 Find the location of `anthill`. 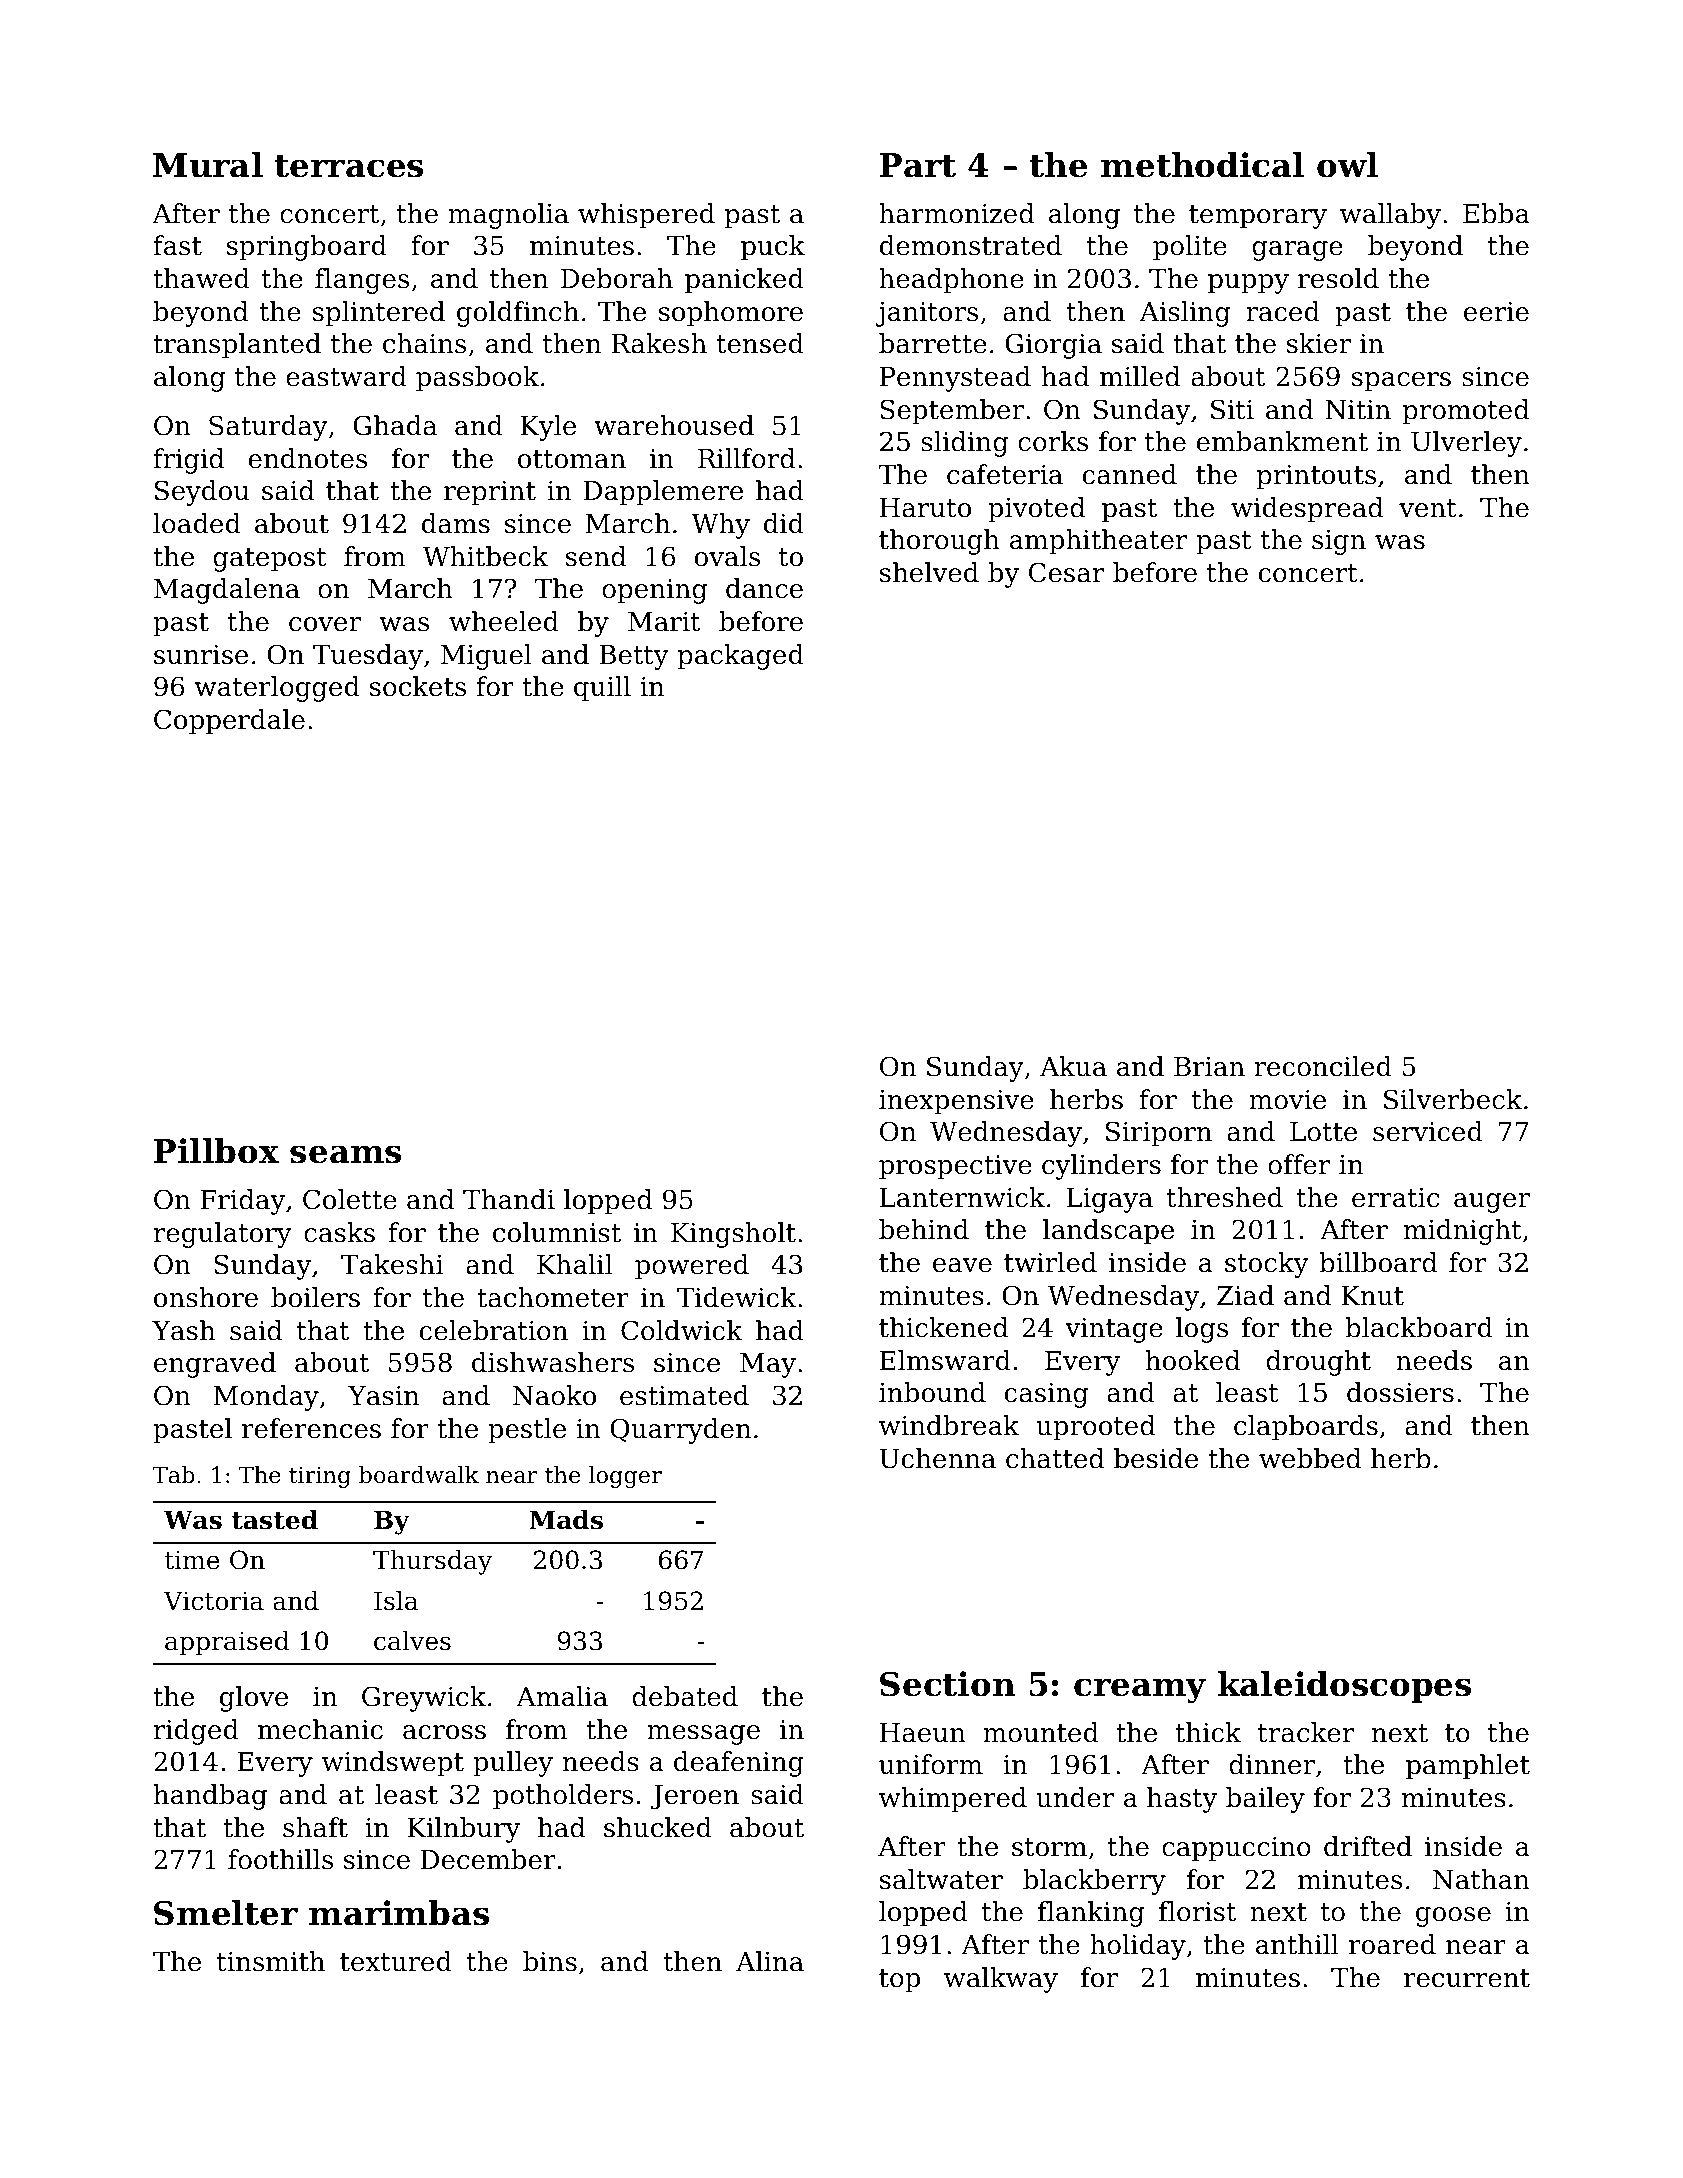

anthill is located at coordinates (1297, 1944).
